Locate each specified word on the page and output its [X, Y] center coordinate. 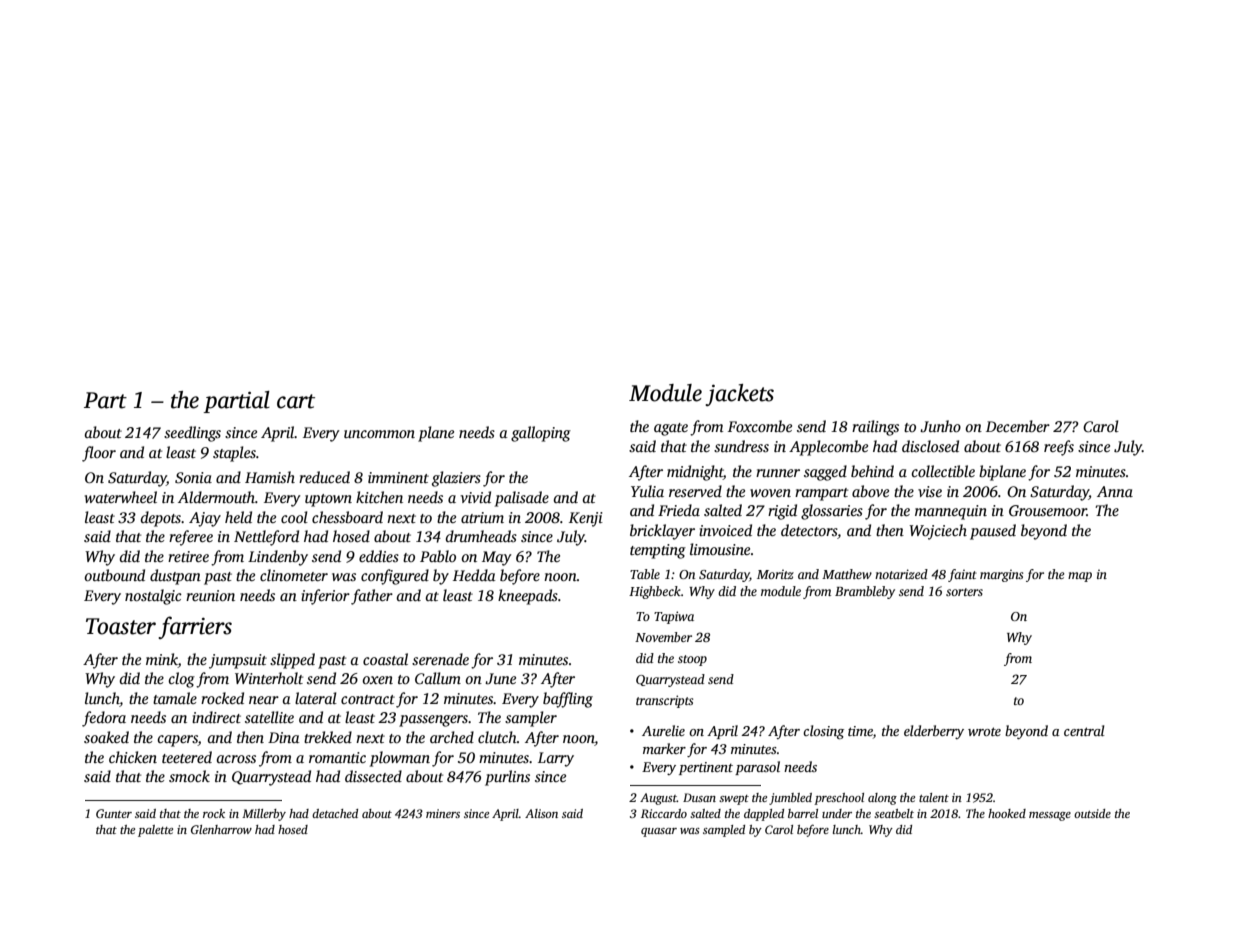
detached [335, 813]
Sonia [193, 478]
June [500, 679]
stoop [692, 660]
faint [962, 575]
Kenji [586, 519]
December [1018, 426]
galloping [541, 434]
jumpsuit [238, 661]
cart [296, 401]
